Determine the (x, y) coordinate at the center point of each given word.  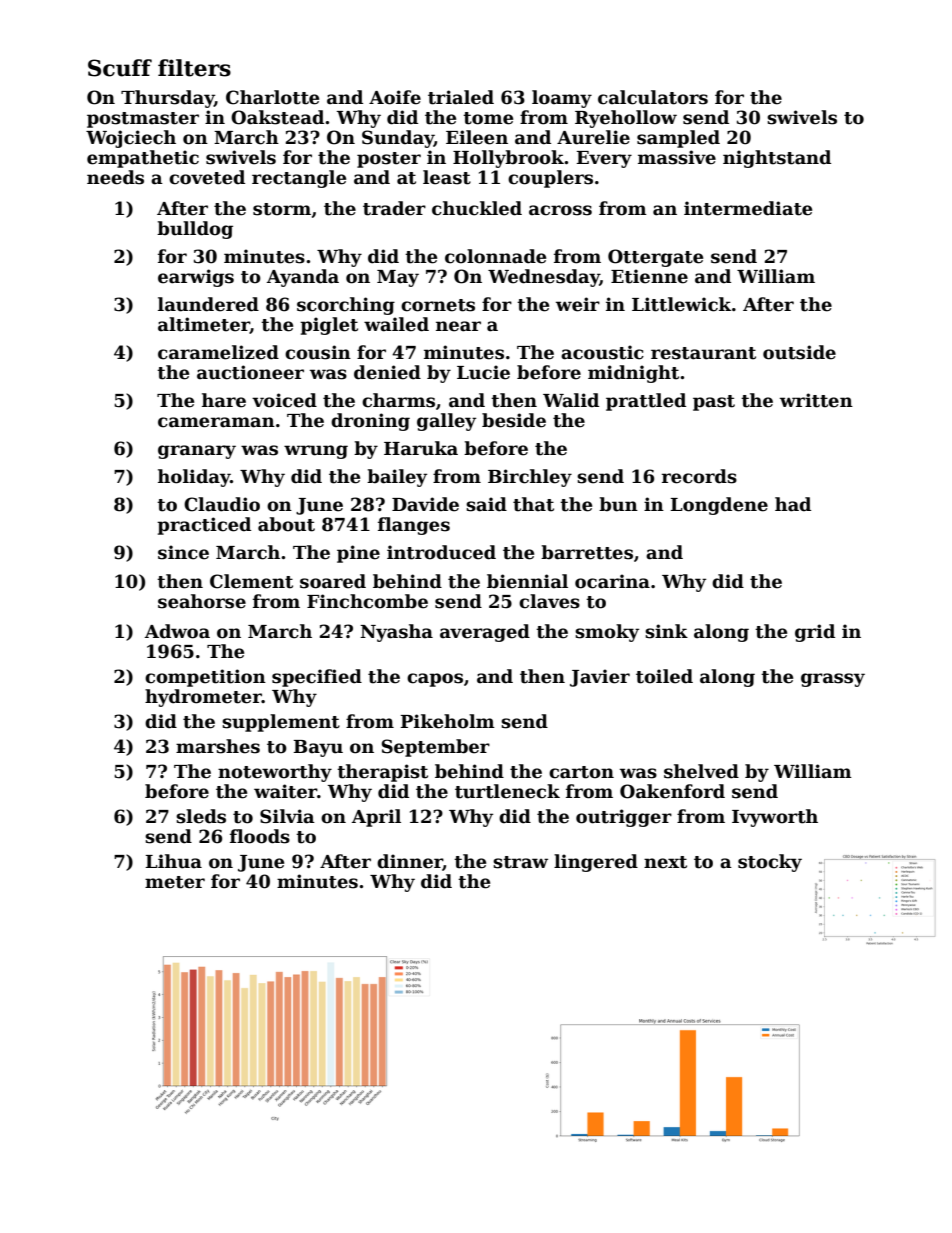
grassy (833, 680)
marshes (218, 746)
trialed (461, 97)
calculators (653, 97)
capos (435, 680)
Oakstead (277, 117)
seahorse (202, 601)
